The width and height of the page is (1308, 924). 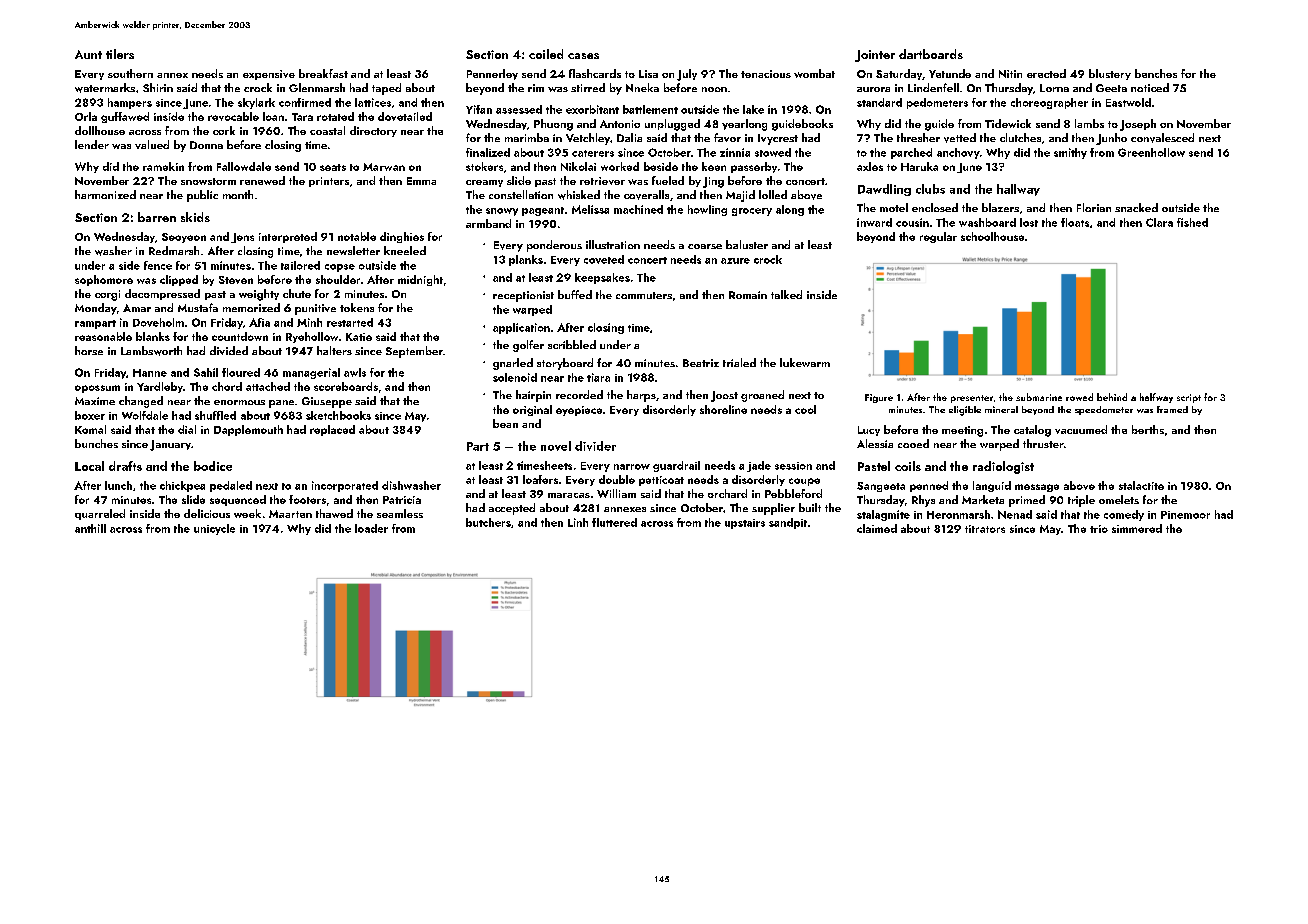 I want to click on wombat, so click(x=814, y=73).
